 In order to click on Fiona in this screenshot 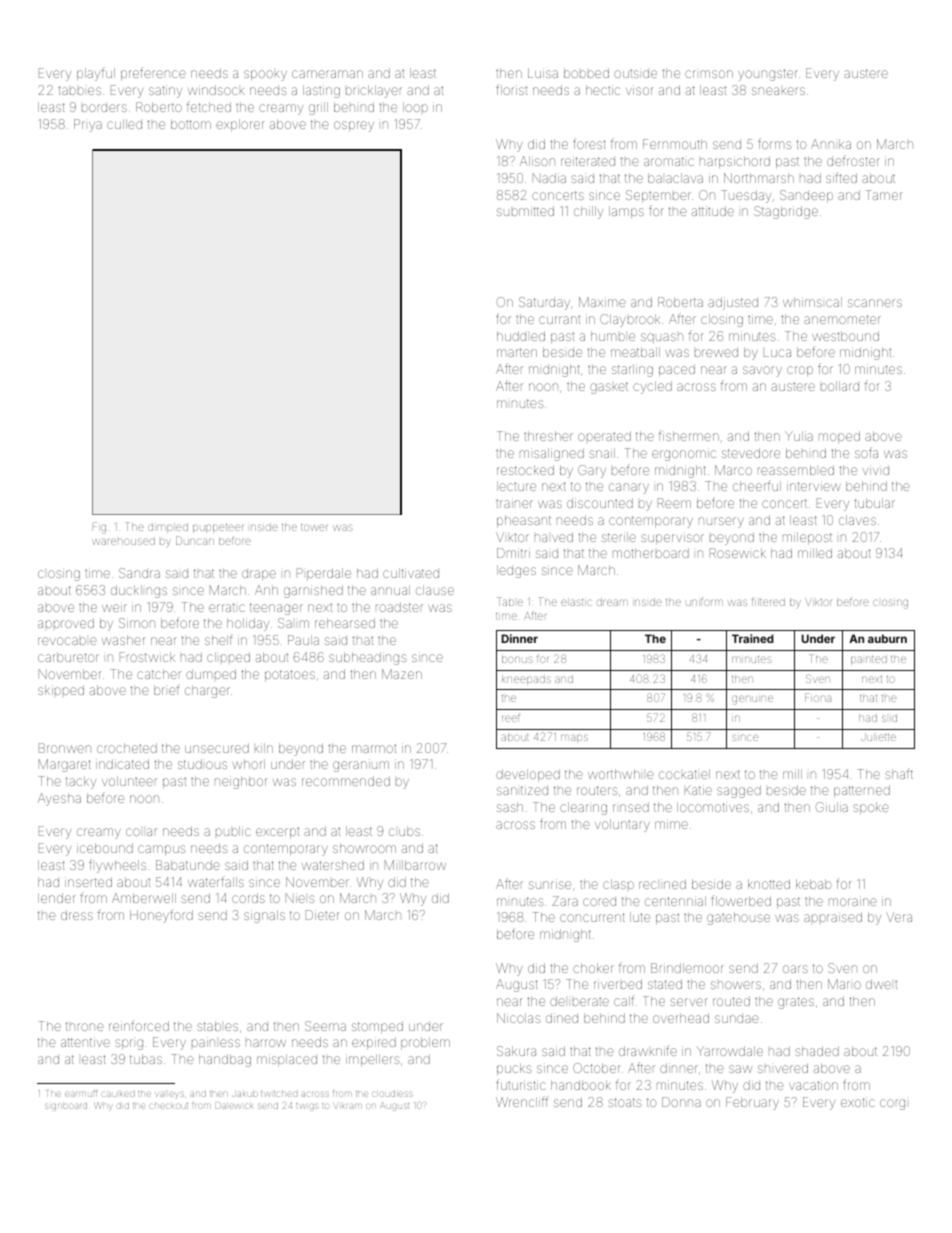, I will do `click(818, 697)`.
